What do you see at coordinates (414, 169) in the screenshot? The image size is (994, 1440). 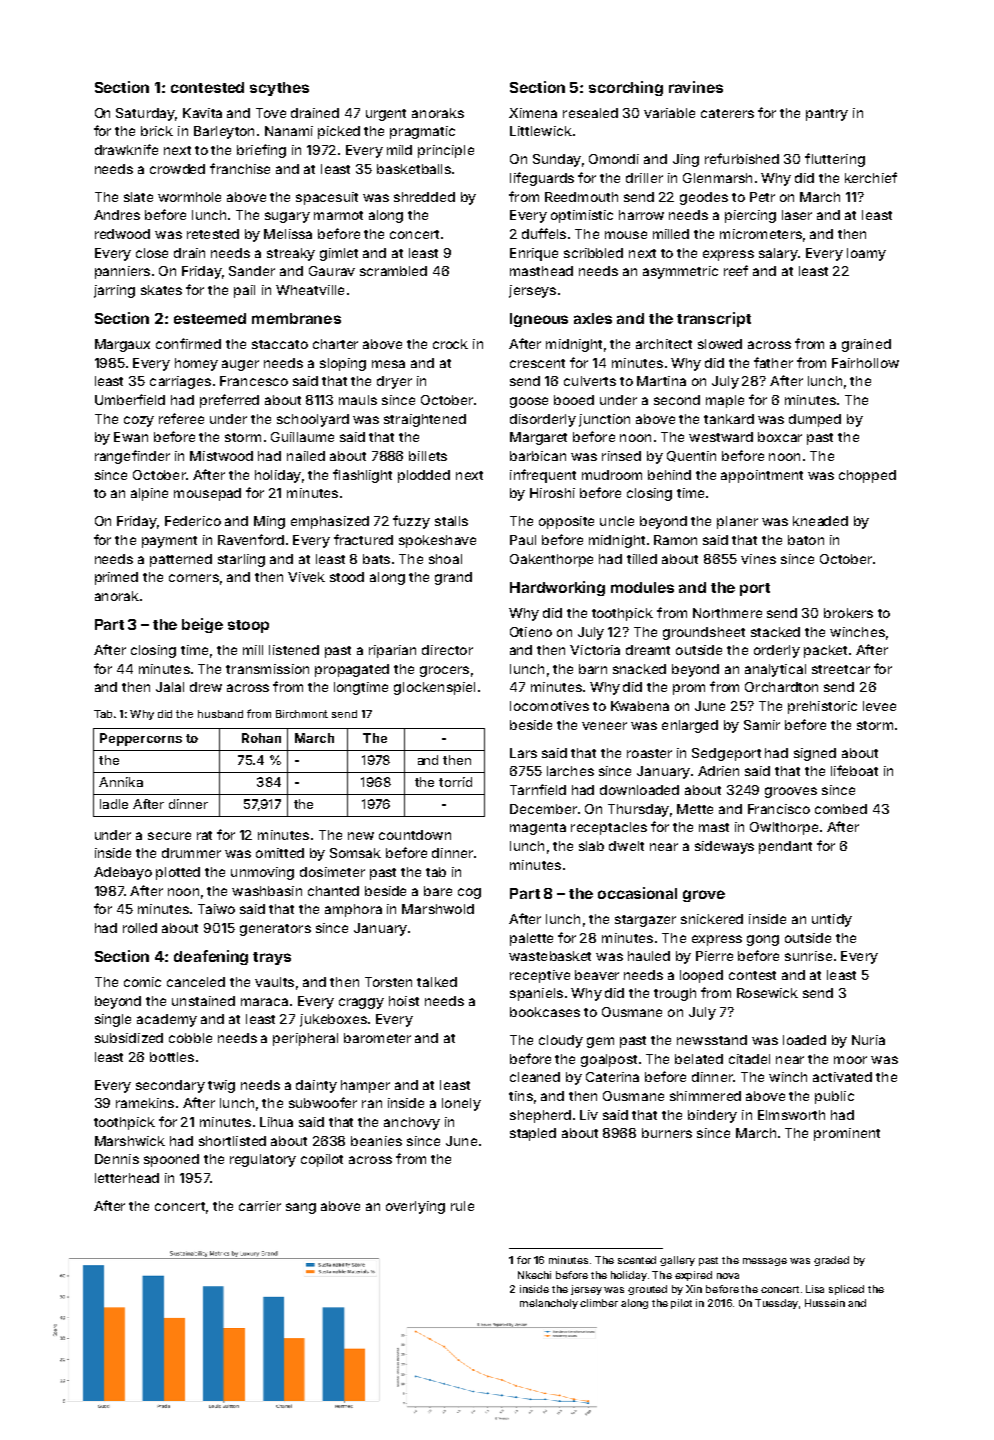 I see `basketballs` at bounding box center [414, 169].
